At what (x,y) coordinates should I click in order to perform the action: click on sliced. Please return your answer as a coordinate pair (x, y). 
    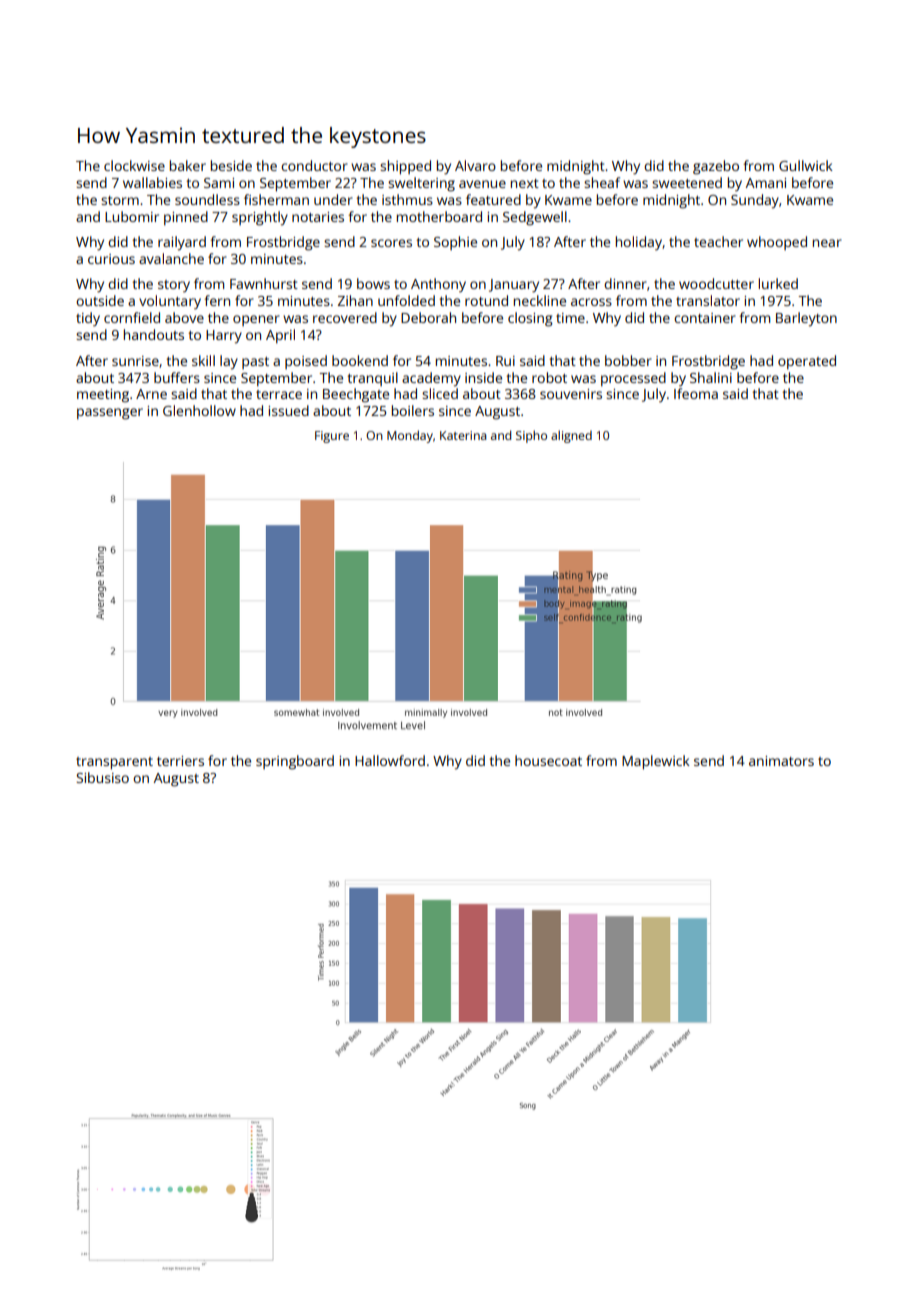
    Looking at the image, I should click on (440, 393).
